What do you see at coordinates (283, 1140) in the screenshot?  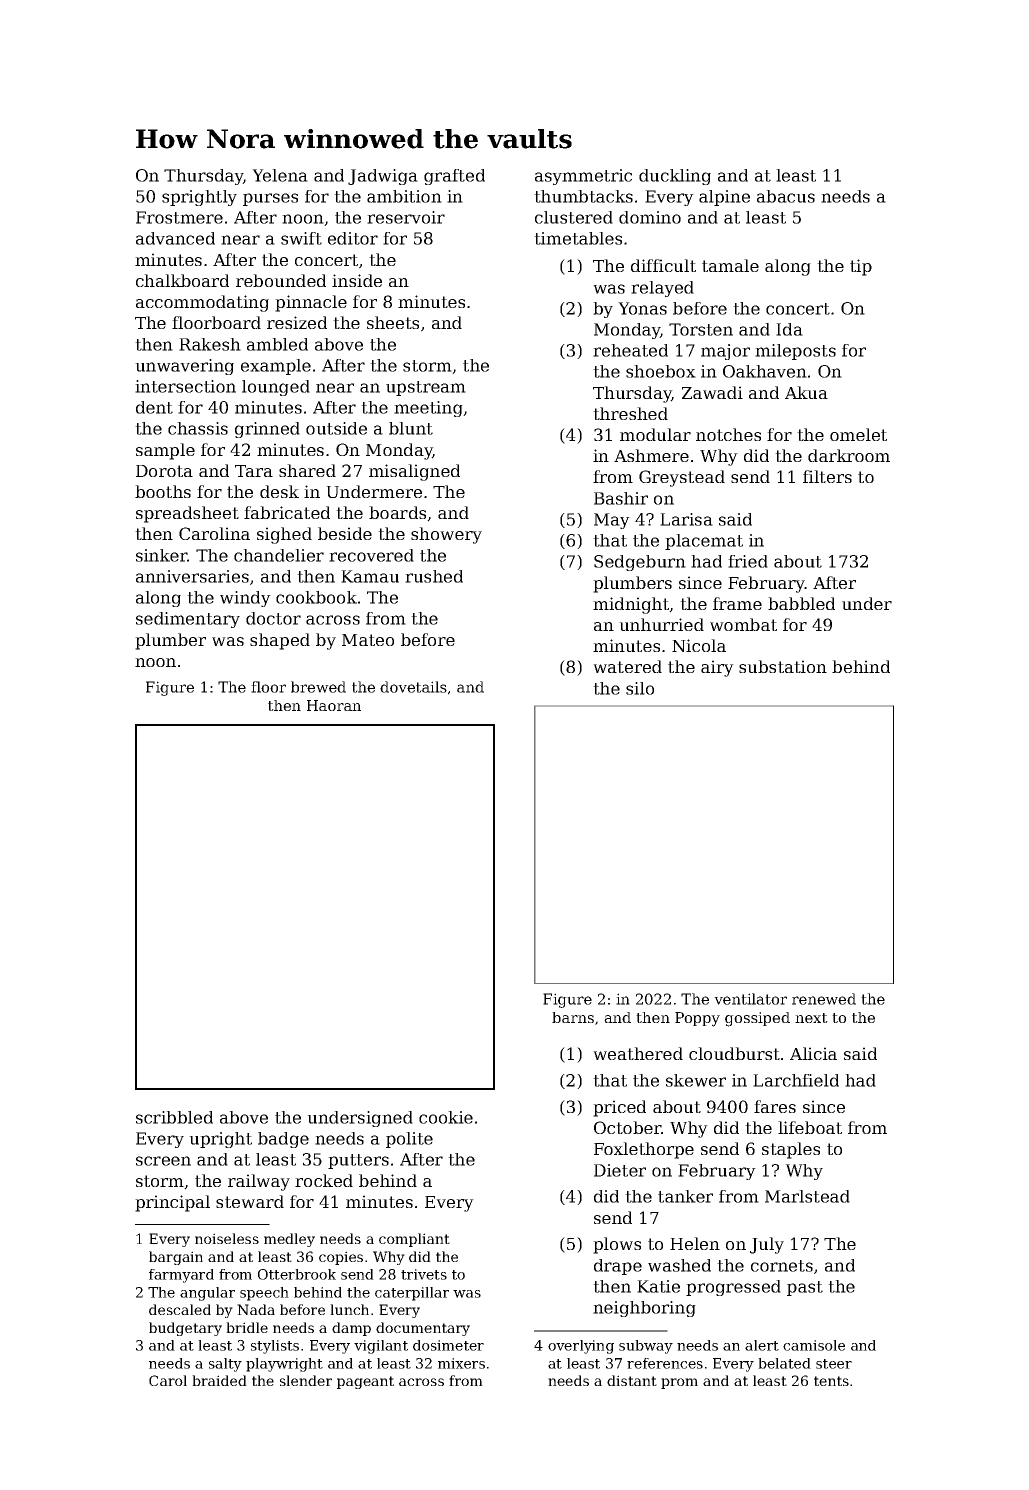 I see `badge` at bounding box center [283, 1140].
